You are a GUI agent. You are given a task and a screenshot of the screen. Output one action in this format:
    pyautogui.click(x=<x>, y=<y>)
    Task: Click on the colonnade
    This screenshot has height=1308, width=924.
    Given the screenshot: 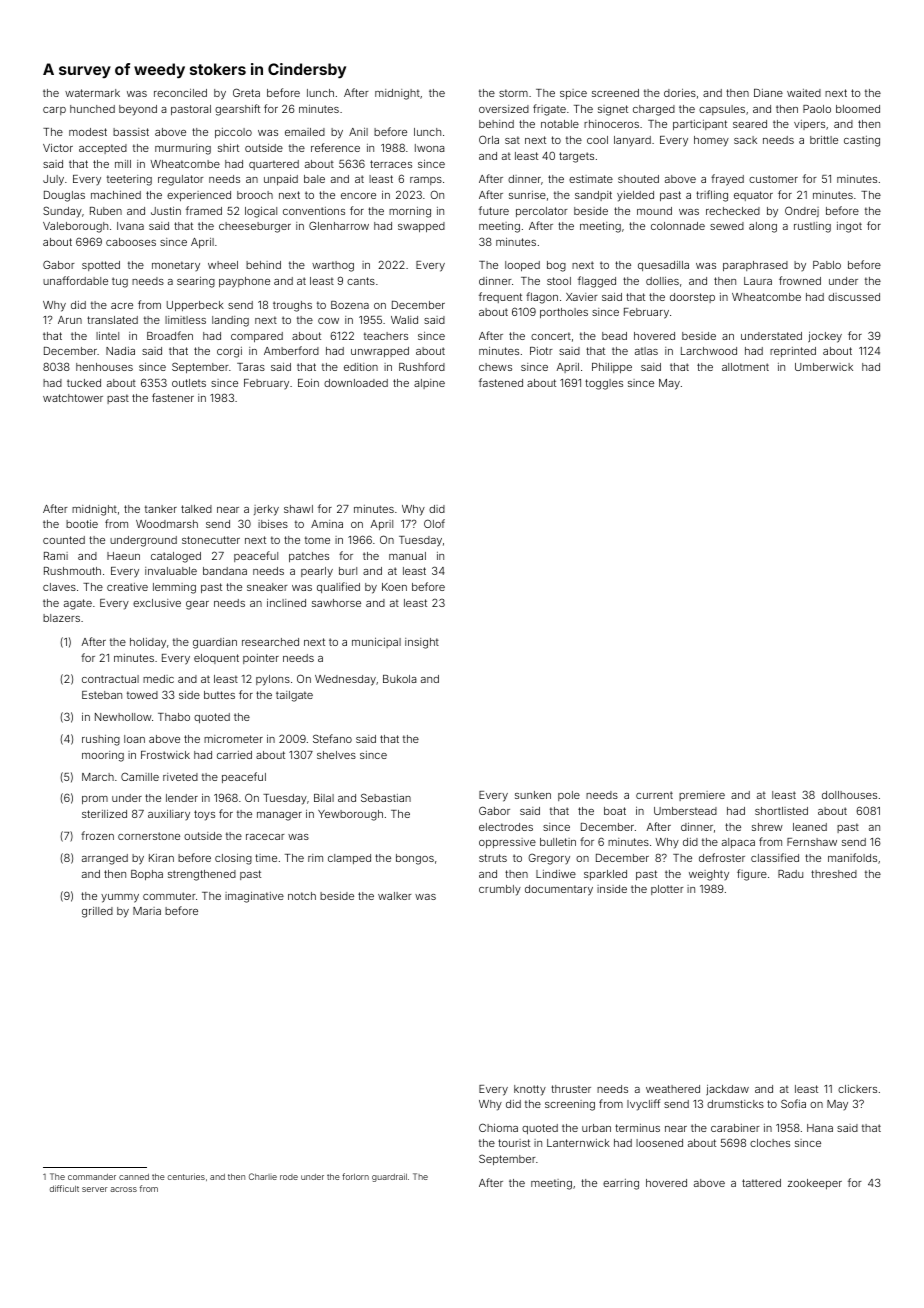 What is the action you would take?
    pyautogui.click(x=678, y=226)
